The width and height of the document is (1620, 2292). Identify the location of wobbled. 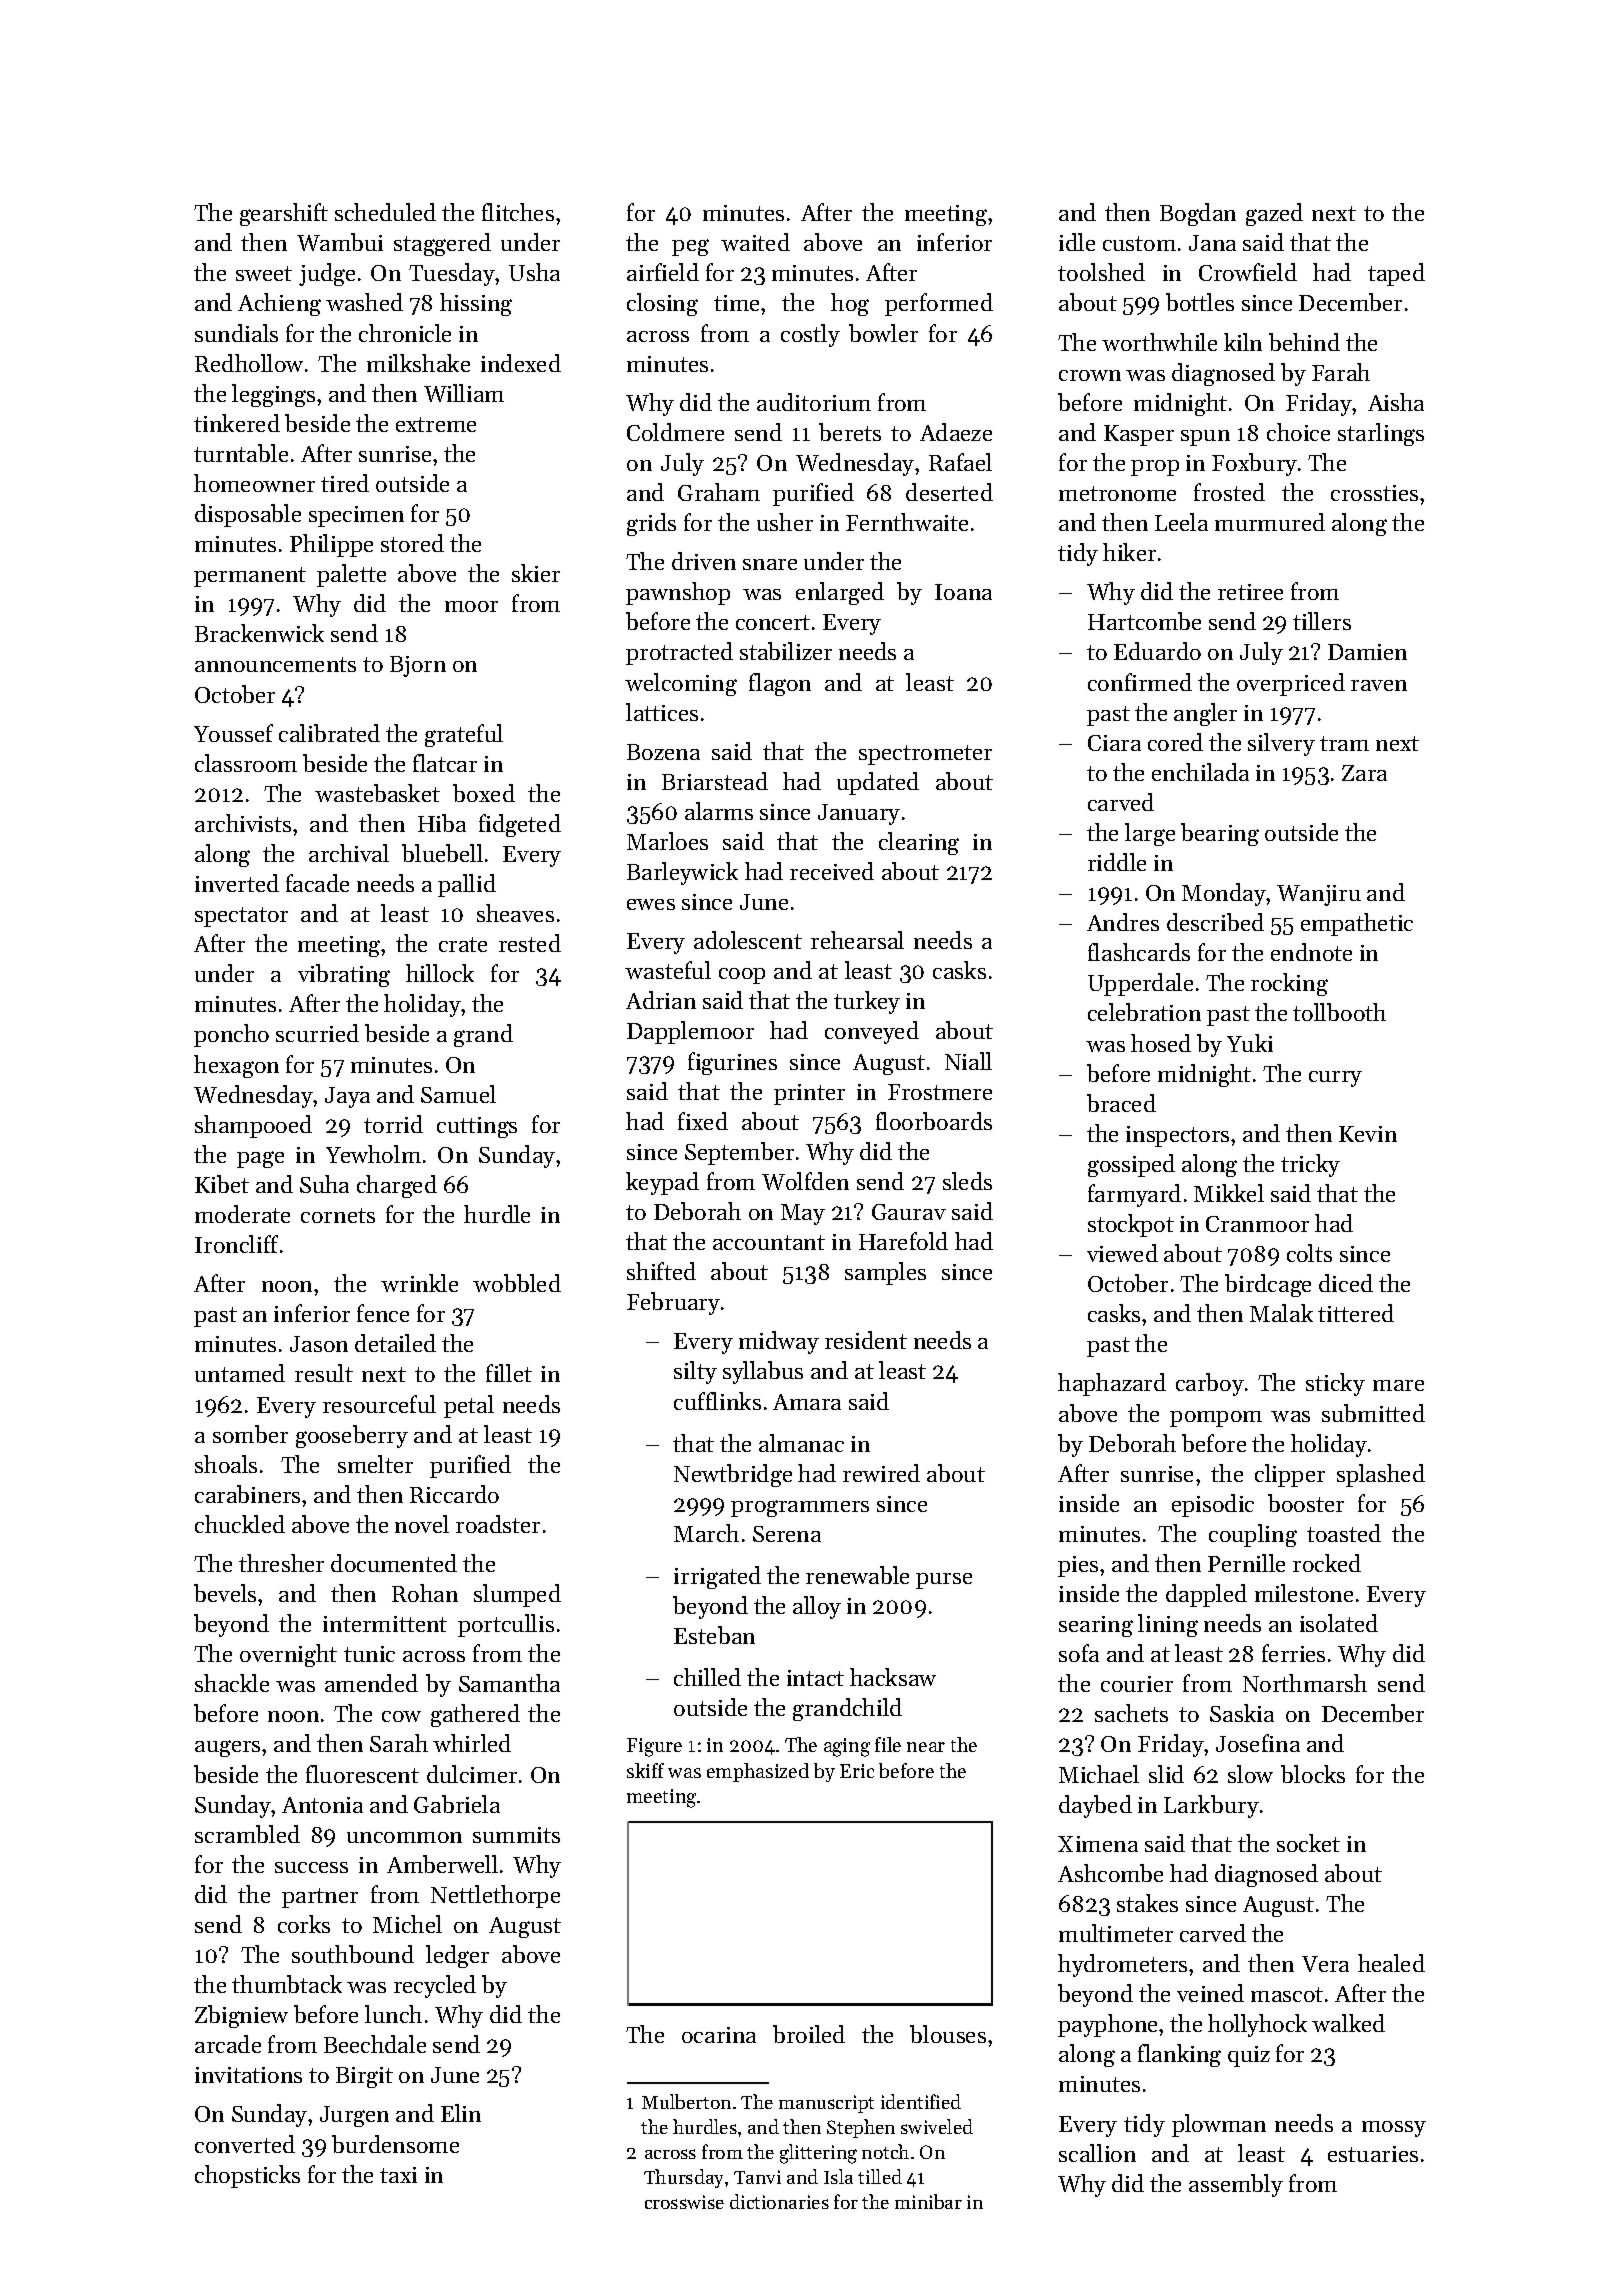
(517, 1283).
